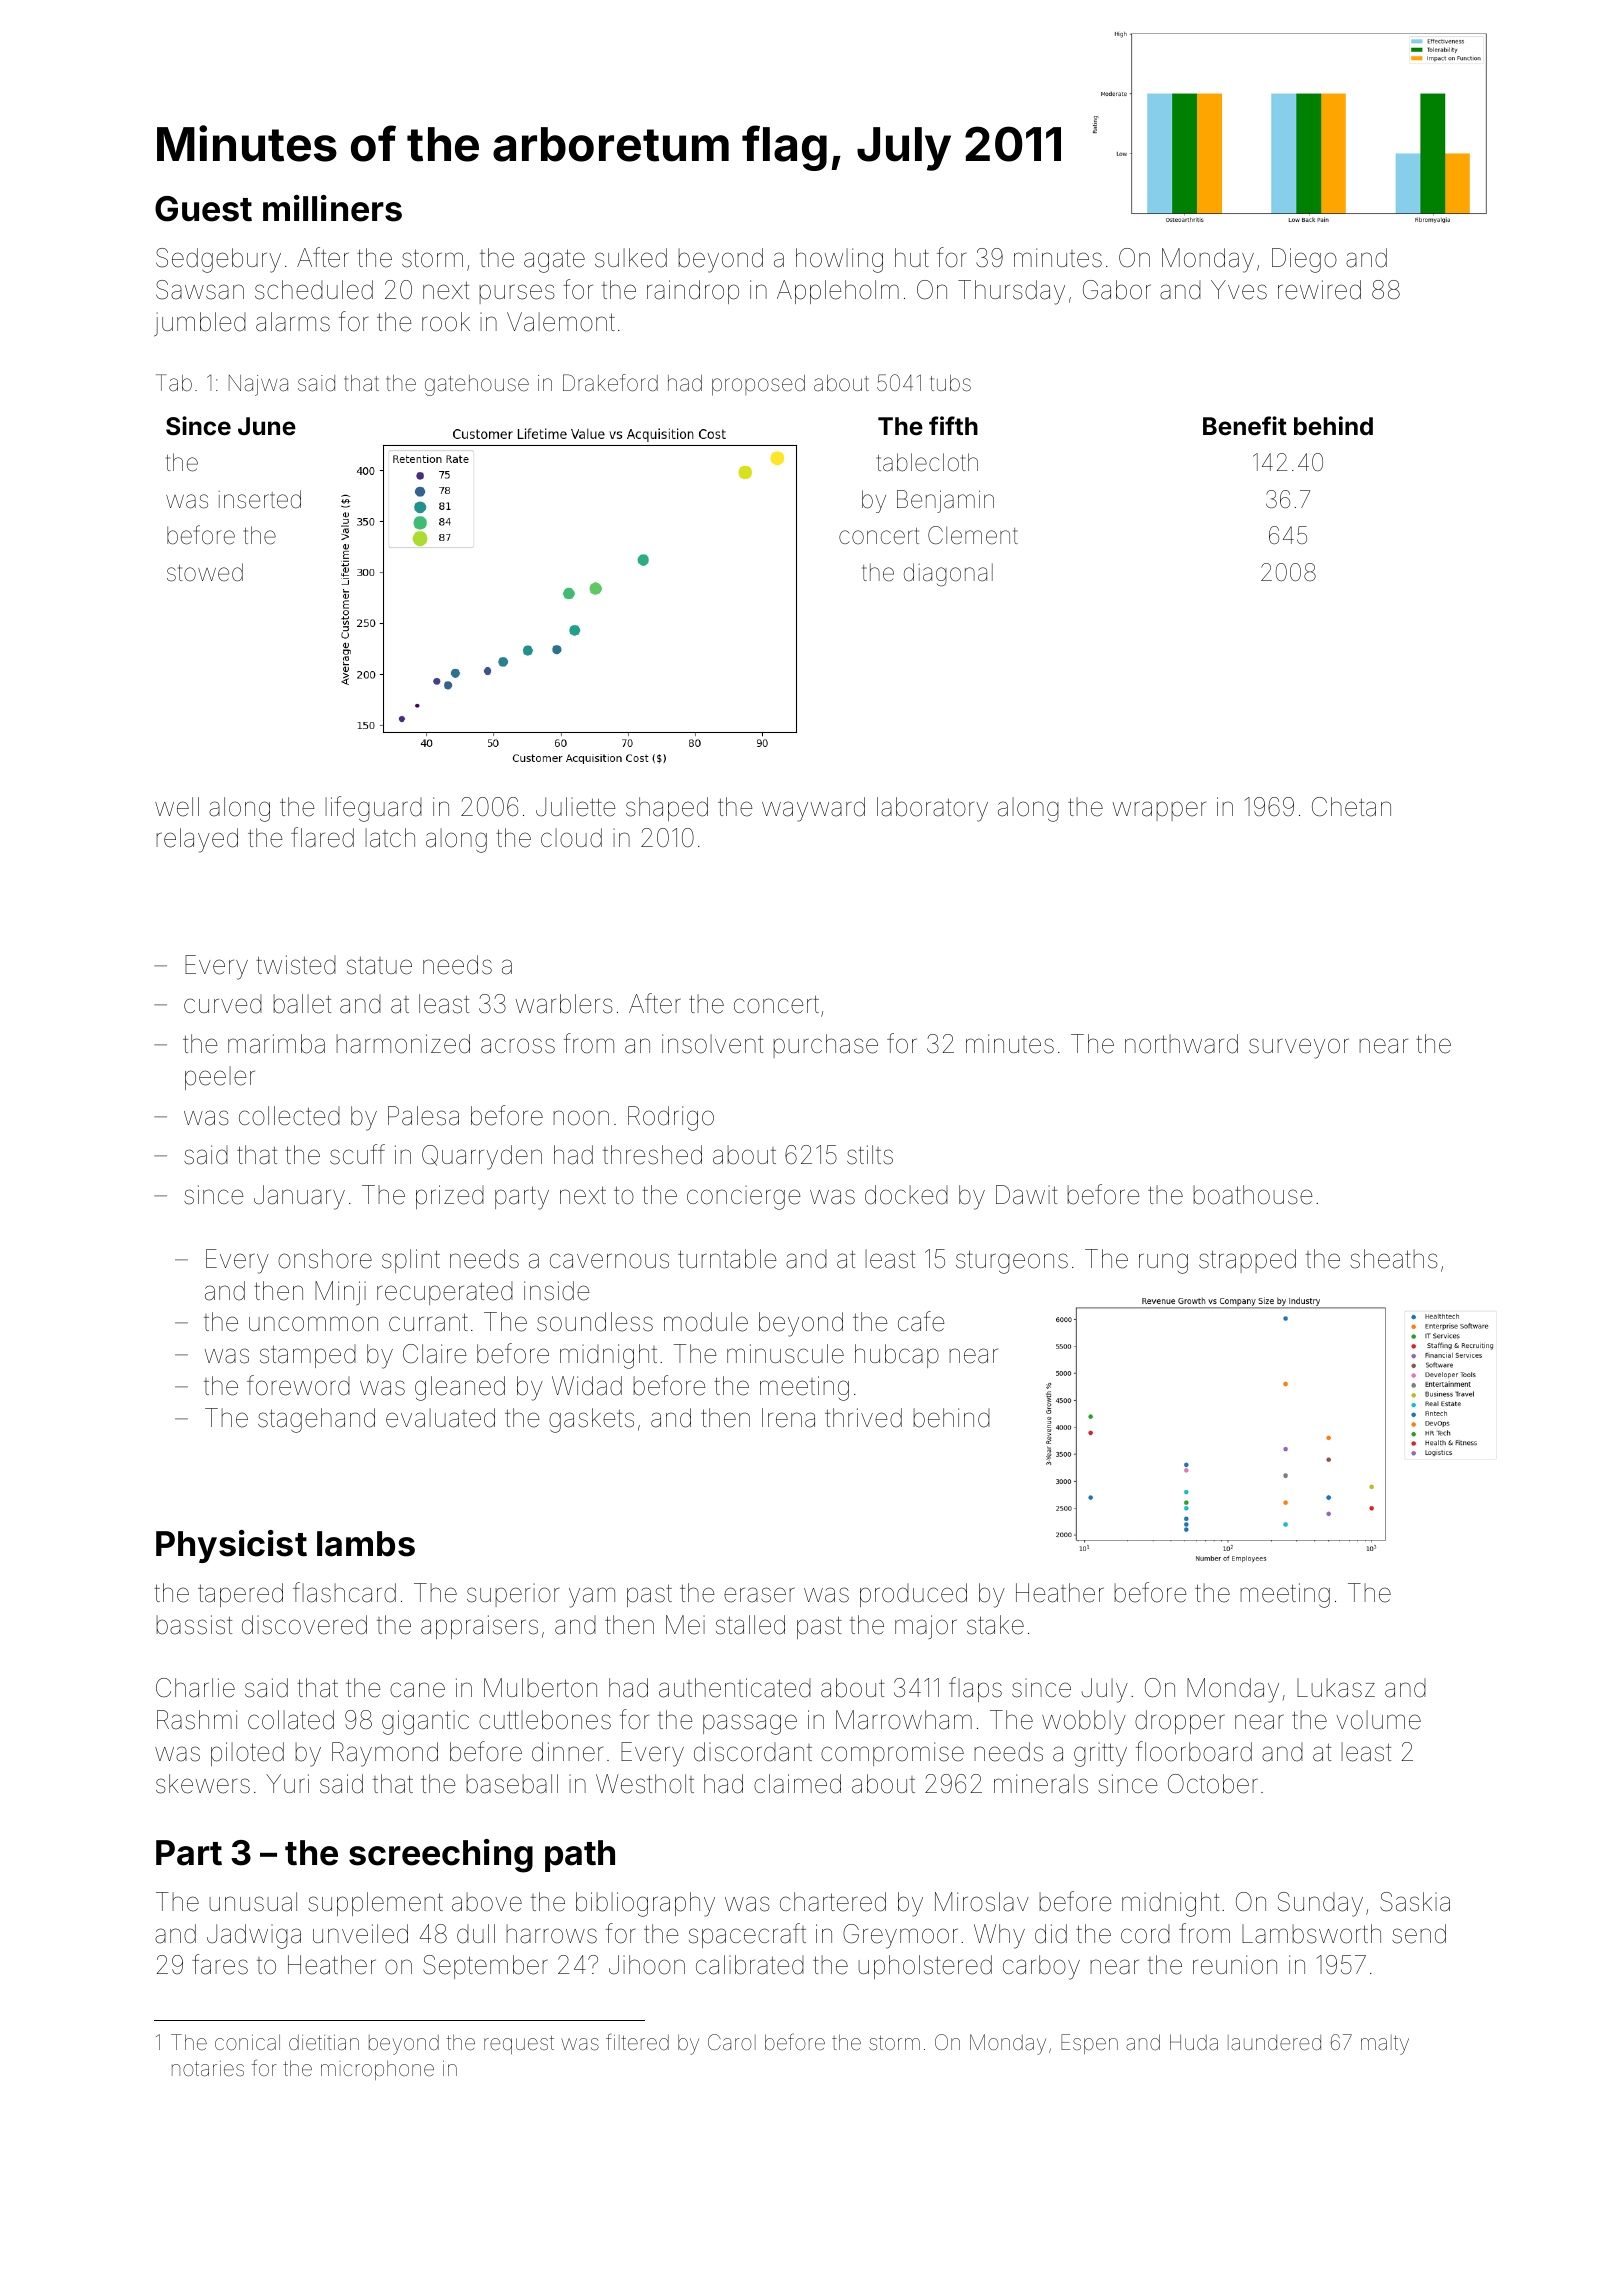  I want to click on Espen, so click(1089, 2044).
